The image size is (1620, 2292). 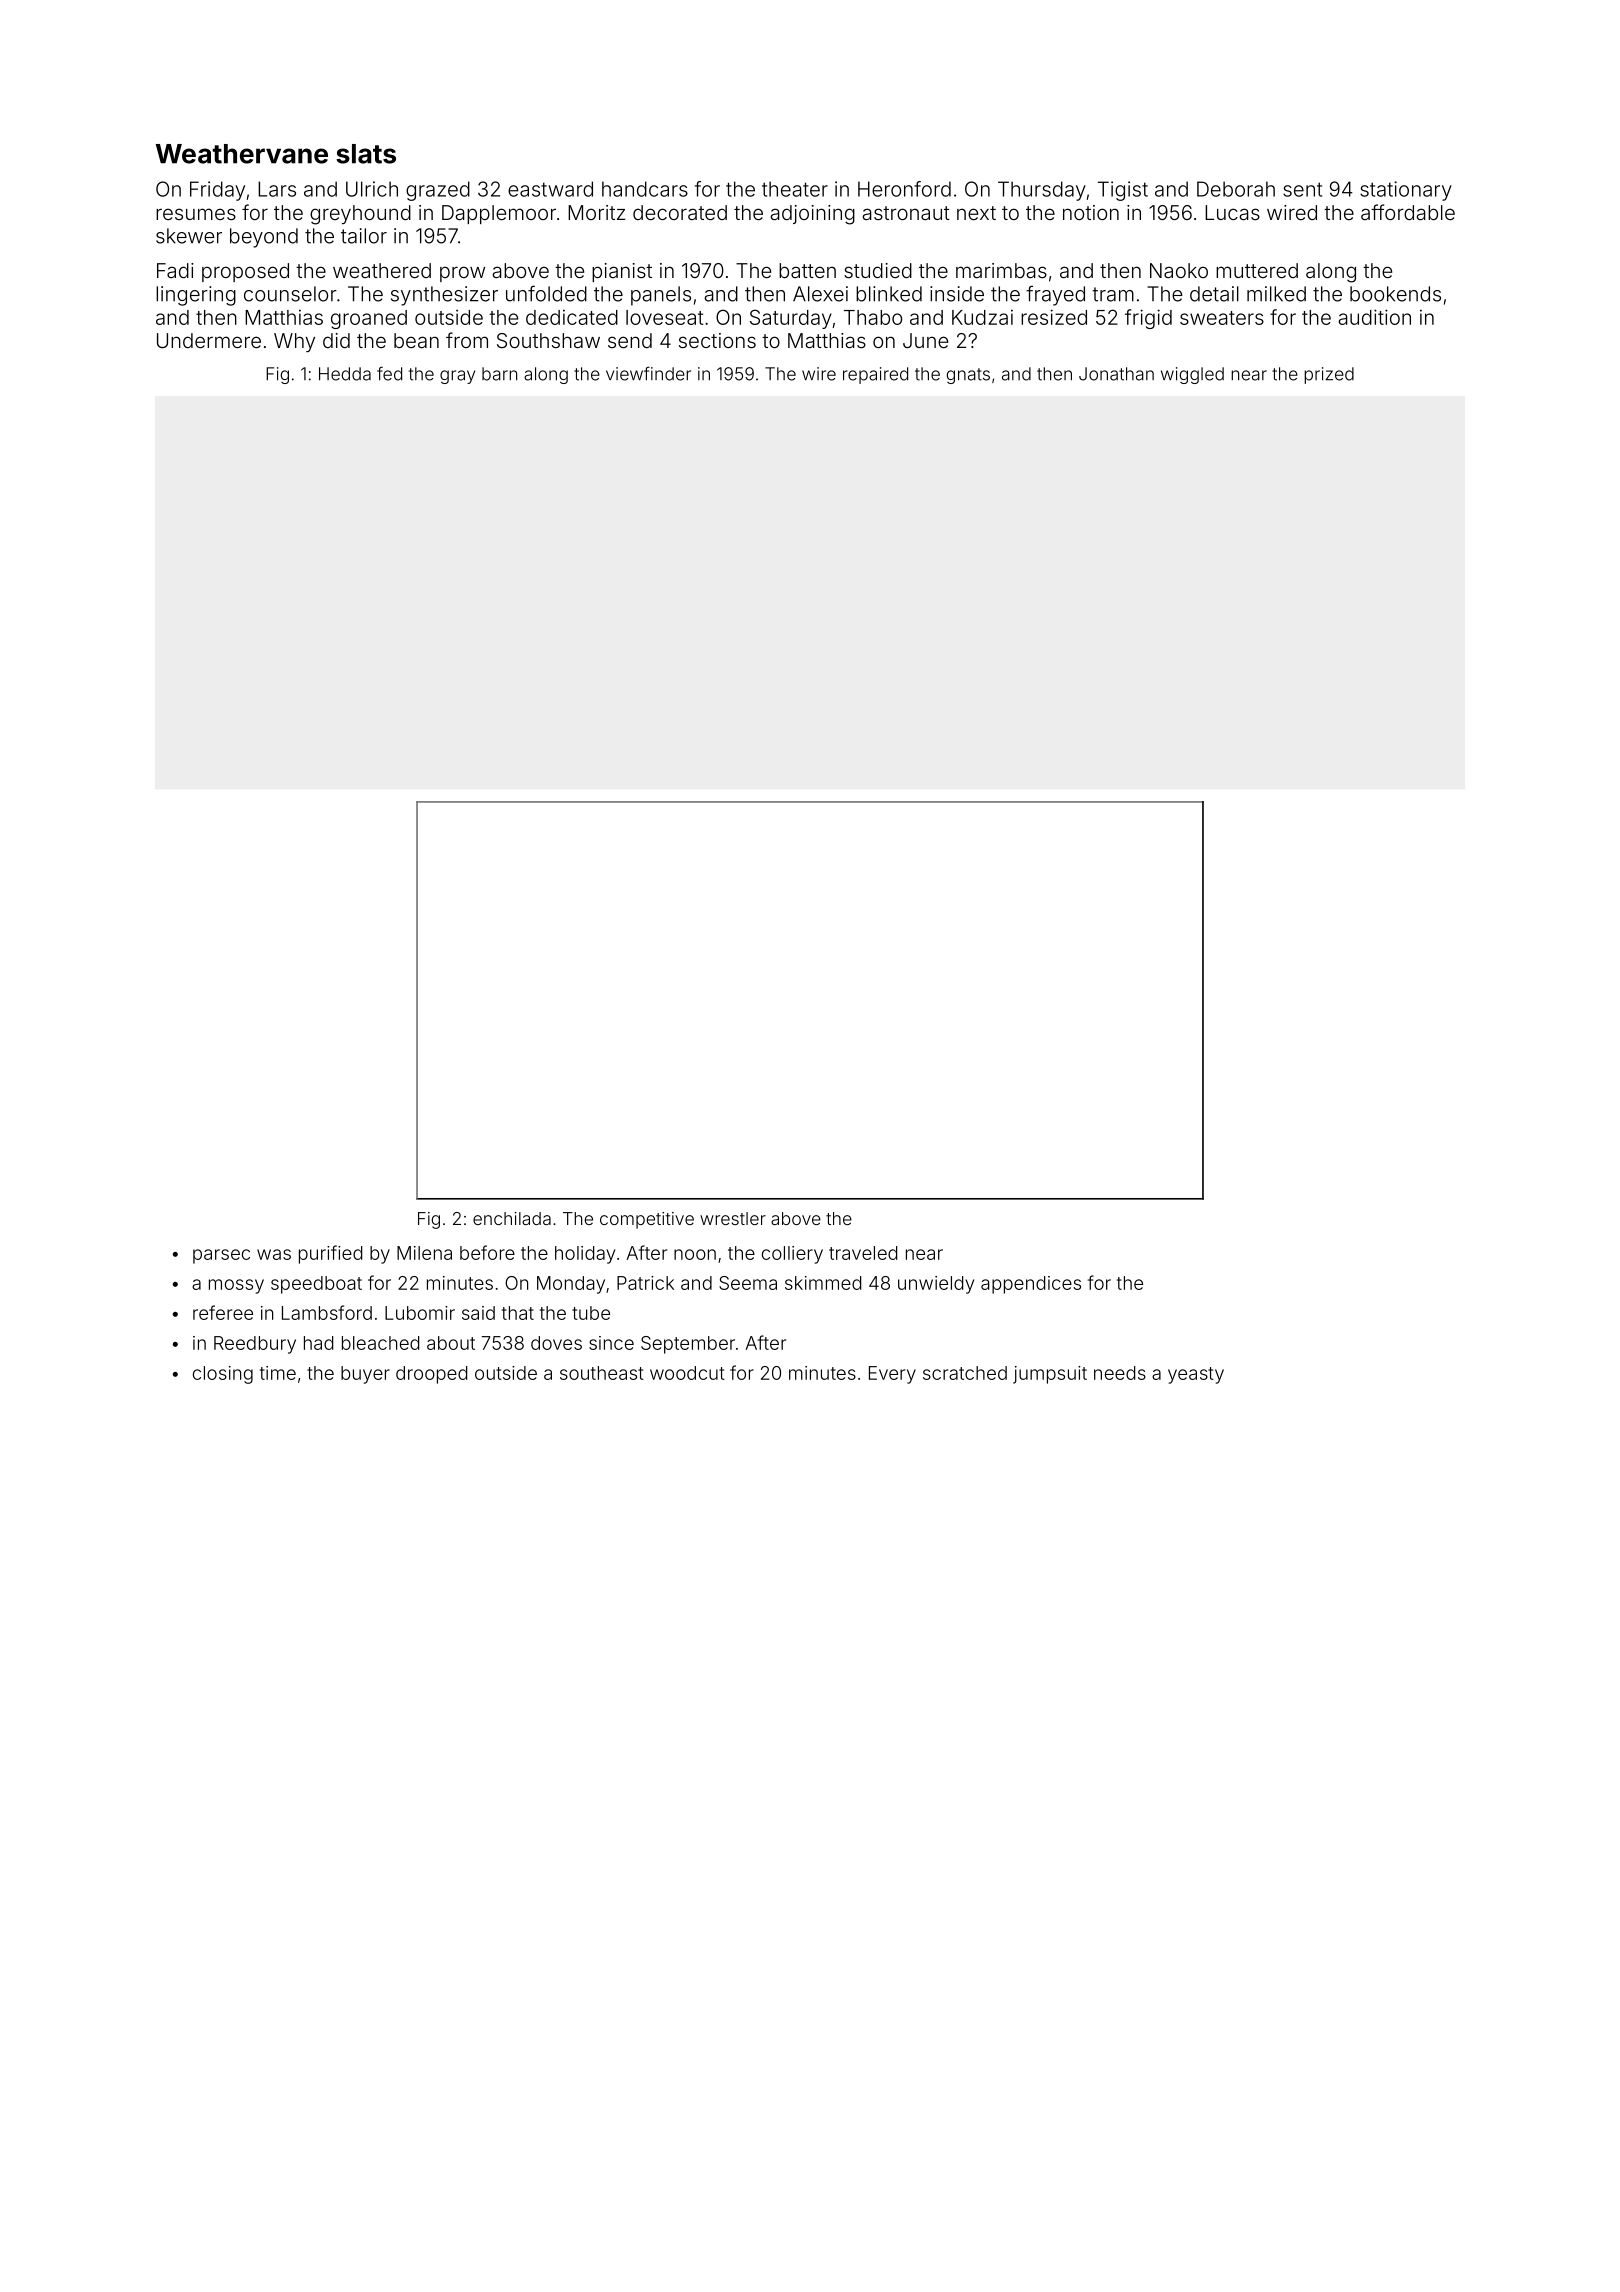 What do you see at coordinates (1192, 375) in the image?
I see `wiggled` at bounding box center [1192, 375].
